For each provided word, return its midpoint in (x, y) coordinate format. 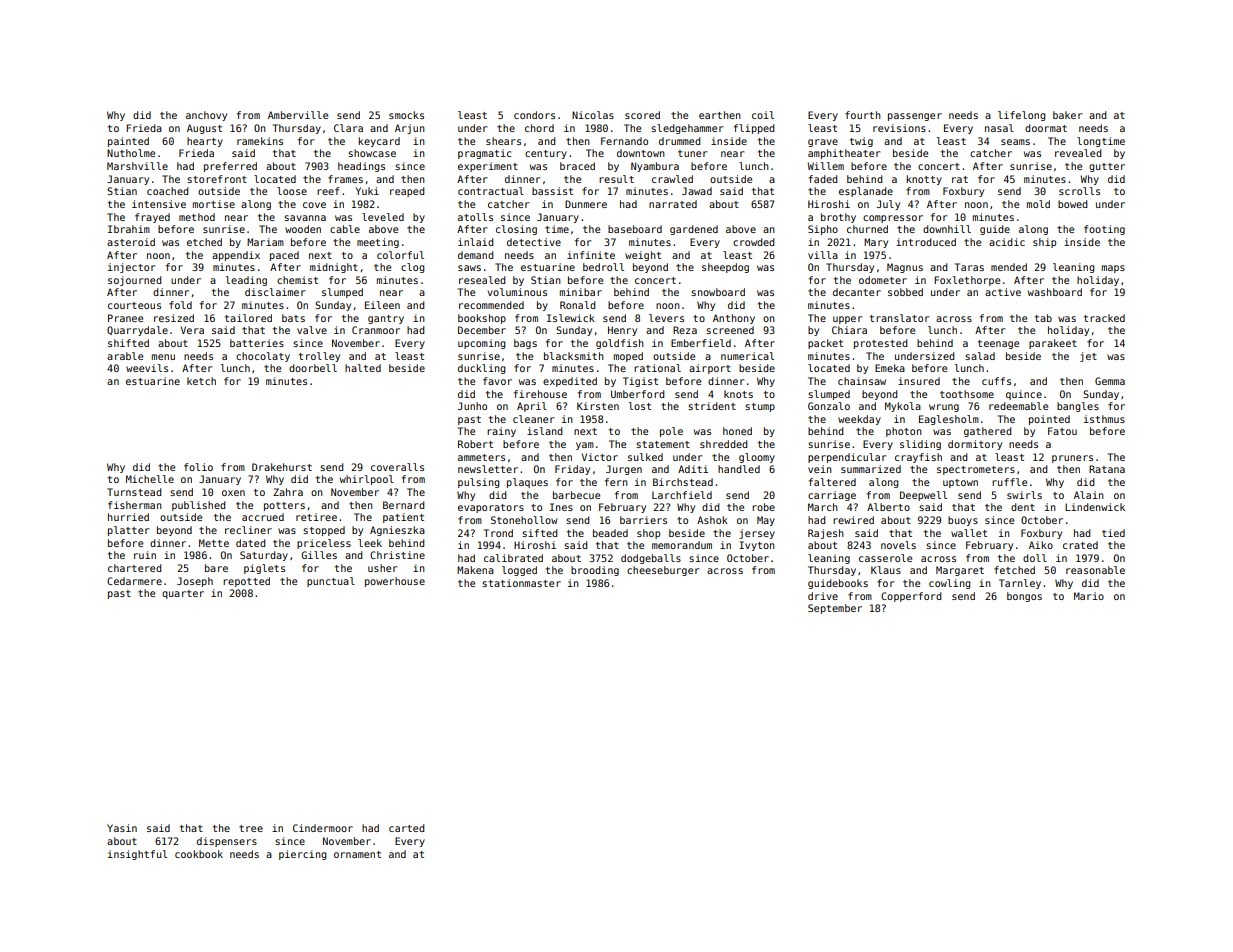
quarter (183, 594)
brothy (838, 218)
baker (1067, 115)
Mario (1089, 596)
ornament (357, 854)
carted (406, 828)
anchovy (206, 116)
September (835, 609)
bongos (1024, 597)
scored (642, 115)
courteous (134, 305)
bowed (1072, 204)
